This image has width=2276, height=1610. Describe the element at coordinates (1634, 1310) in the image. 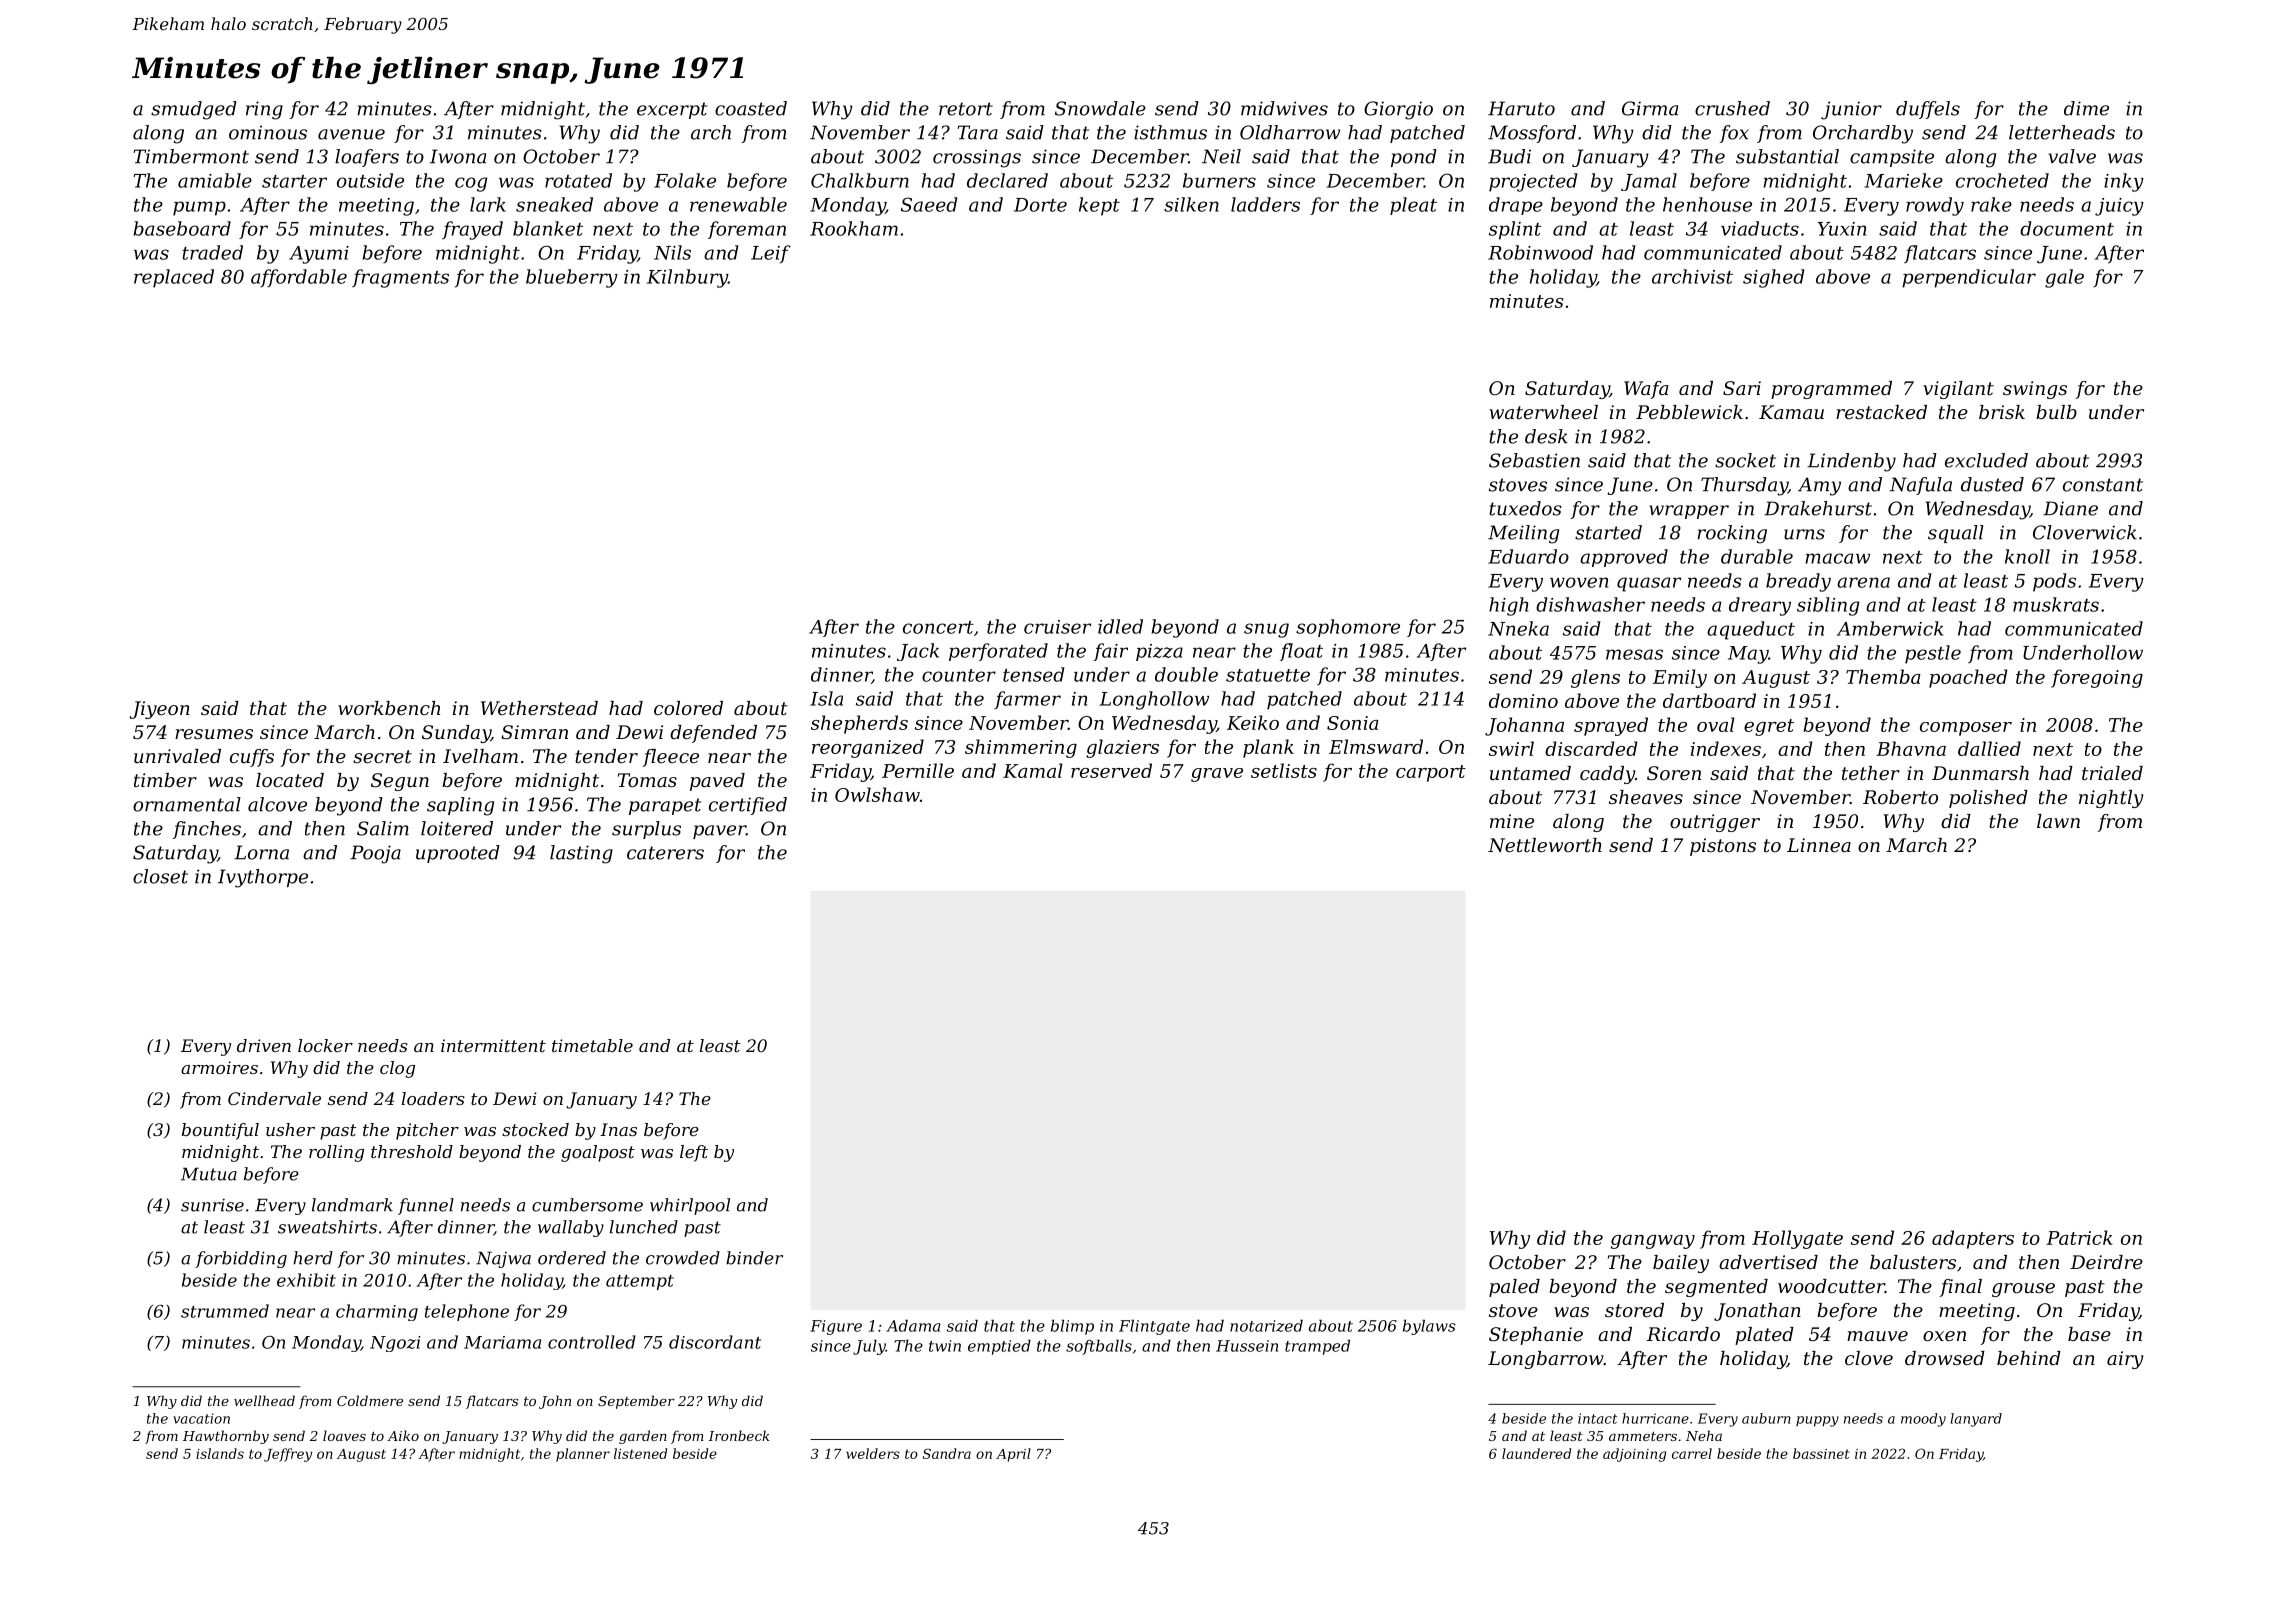

I see `stored` at that location.
